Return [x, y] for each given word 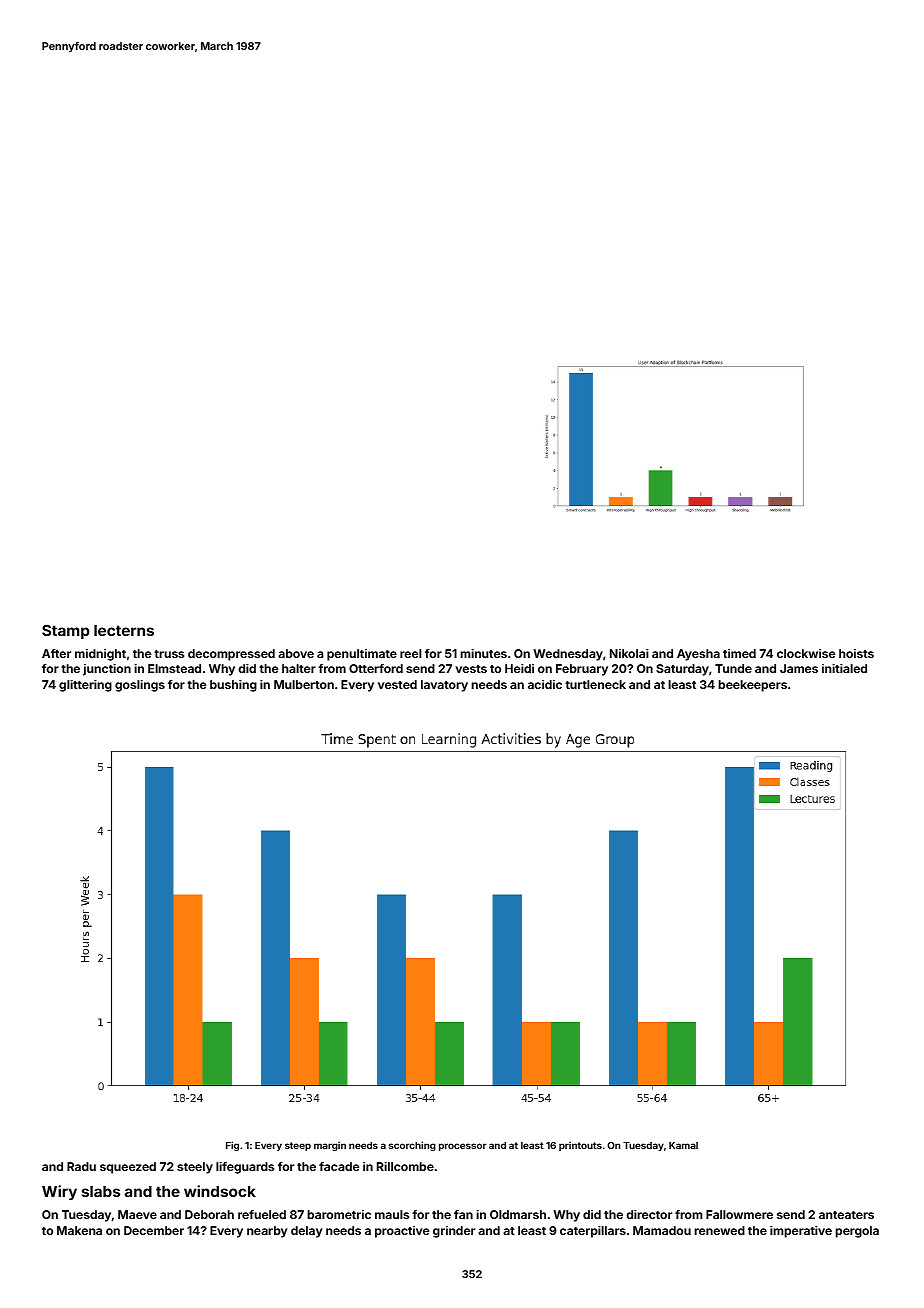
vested [397, 684]
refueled [262, 1214]
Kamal [683, 1145]
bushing [233, 686]
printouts [580, 1146]
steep [298, 1146]
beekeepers [752, 686]
